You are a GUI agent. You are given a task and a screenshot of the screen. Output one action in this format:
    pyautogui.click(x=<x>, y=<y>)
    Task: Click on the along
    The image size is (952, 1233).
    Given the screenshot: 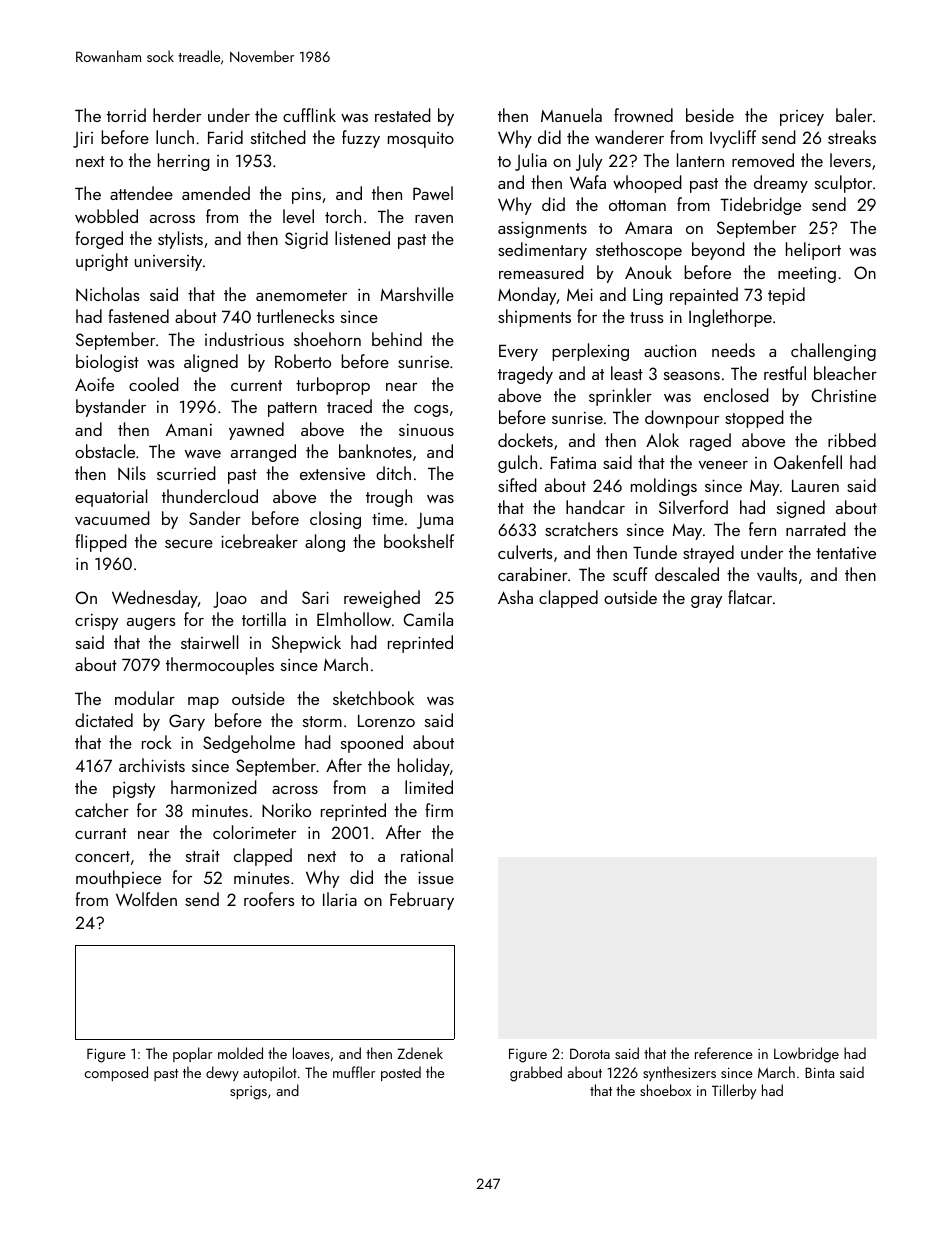 What is the action you would take?
    pyautogui.click(x=325, y=543)
